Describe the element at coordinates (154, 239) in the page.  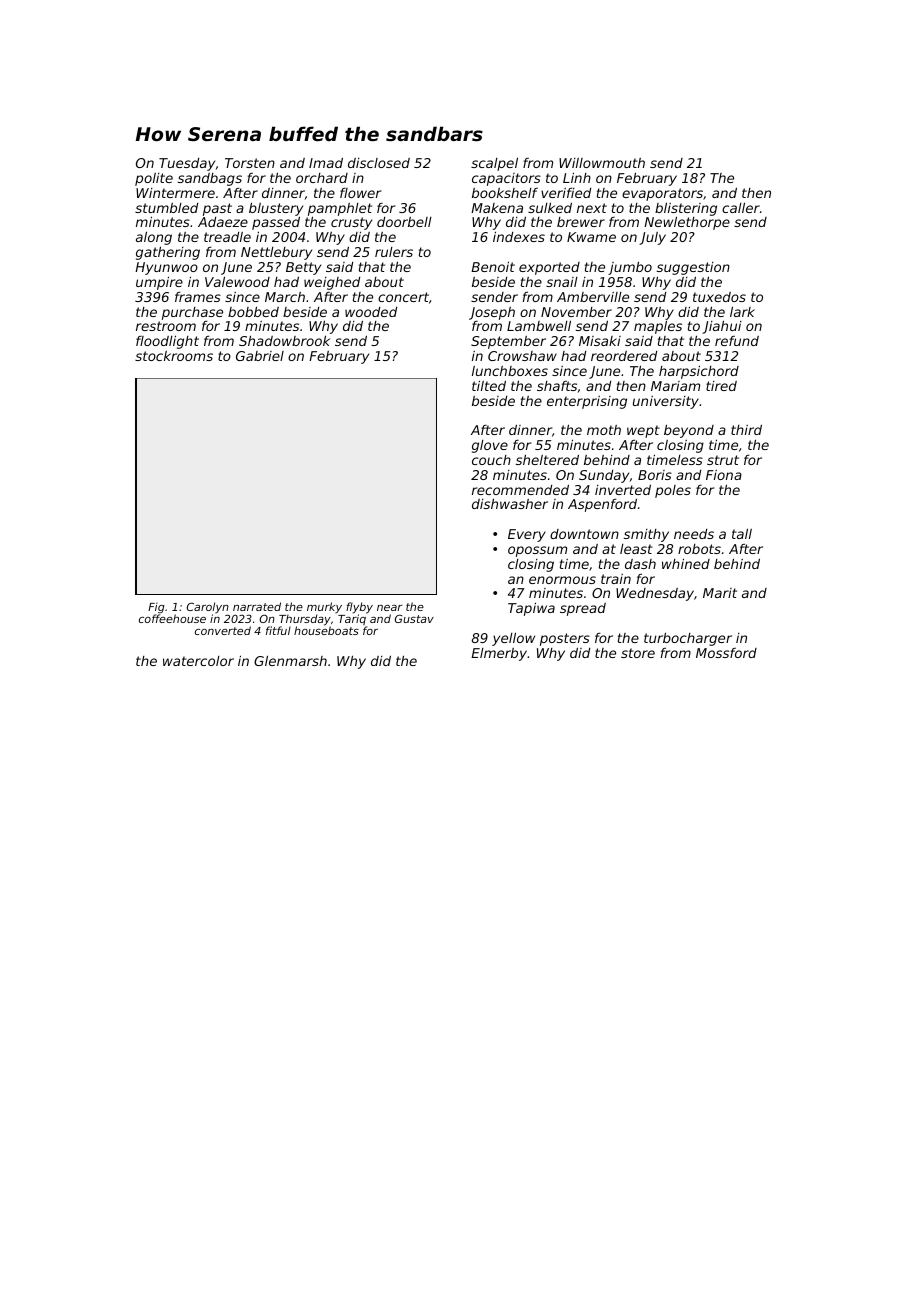
I see `along` at that location.
